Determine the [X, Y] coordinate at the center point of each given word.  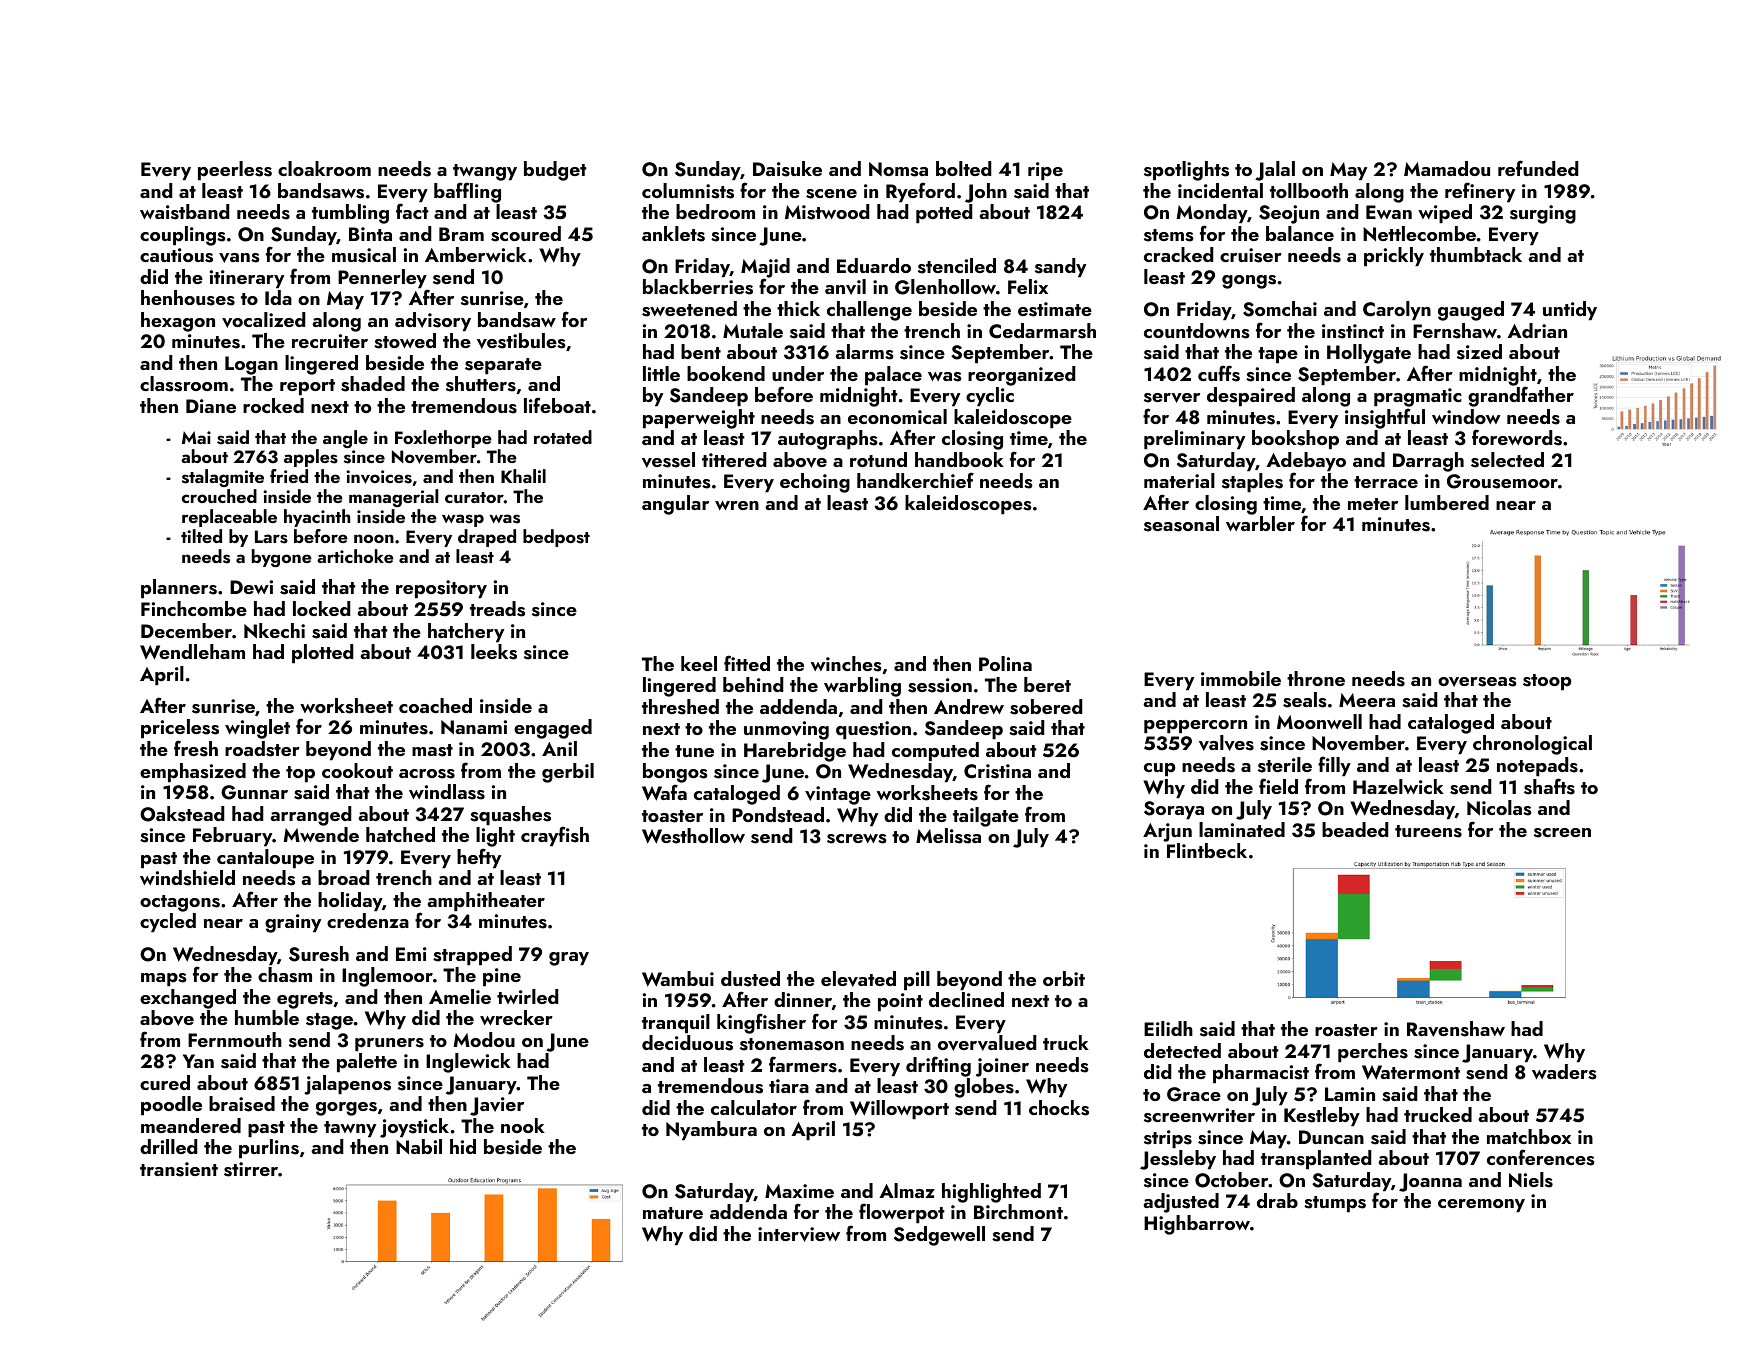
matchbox [1529, 1136]
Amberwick [475, 254]
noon [374, 538]
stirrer [251, 1169]
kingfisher [761, 1023]
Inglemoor [387, 977]
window [1466, 416]
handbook [959, 459]
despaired [1251, 396]
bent [701, 351]
